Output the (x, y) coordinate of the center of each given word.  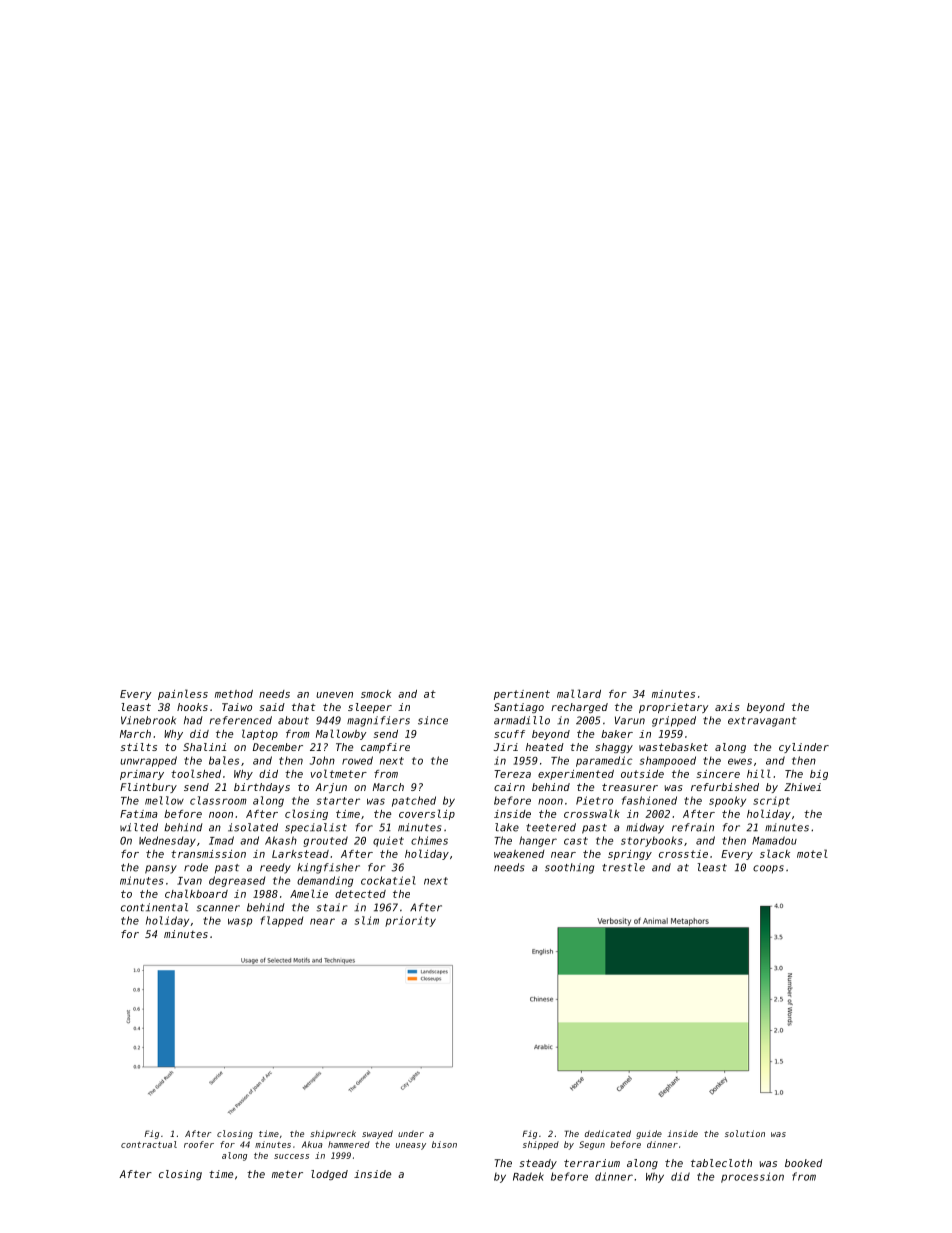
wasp (240, 922)
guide (649, 1134)
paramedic (604, 761)
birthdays (262, 788)
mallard (579, 693)
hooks (192, 707)
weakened (519, 854)
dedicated (608, 1133)
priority (410, 921)
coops (768, 869)
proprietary (673, 708)
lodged (329, 1175)
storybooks (652, 841)
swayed (377, 1134)
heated (545, 747)
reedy (275, 868)
